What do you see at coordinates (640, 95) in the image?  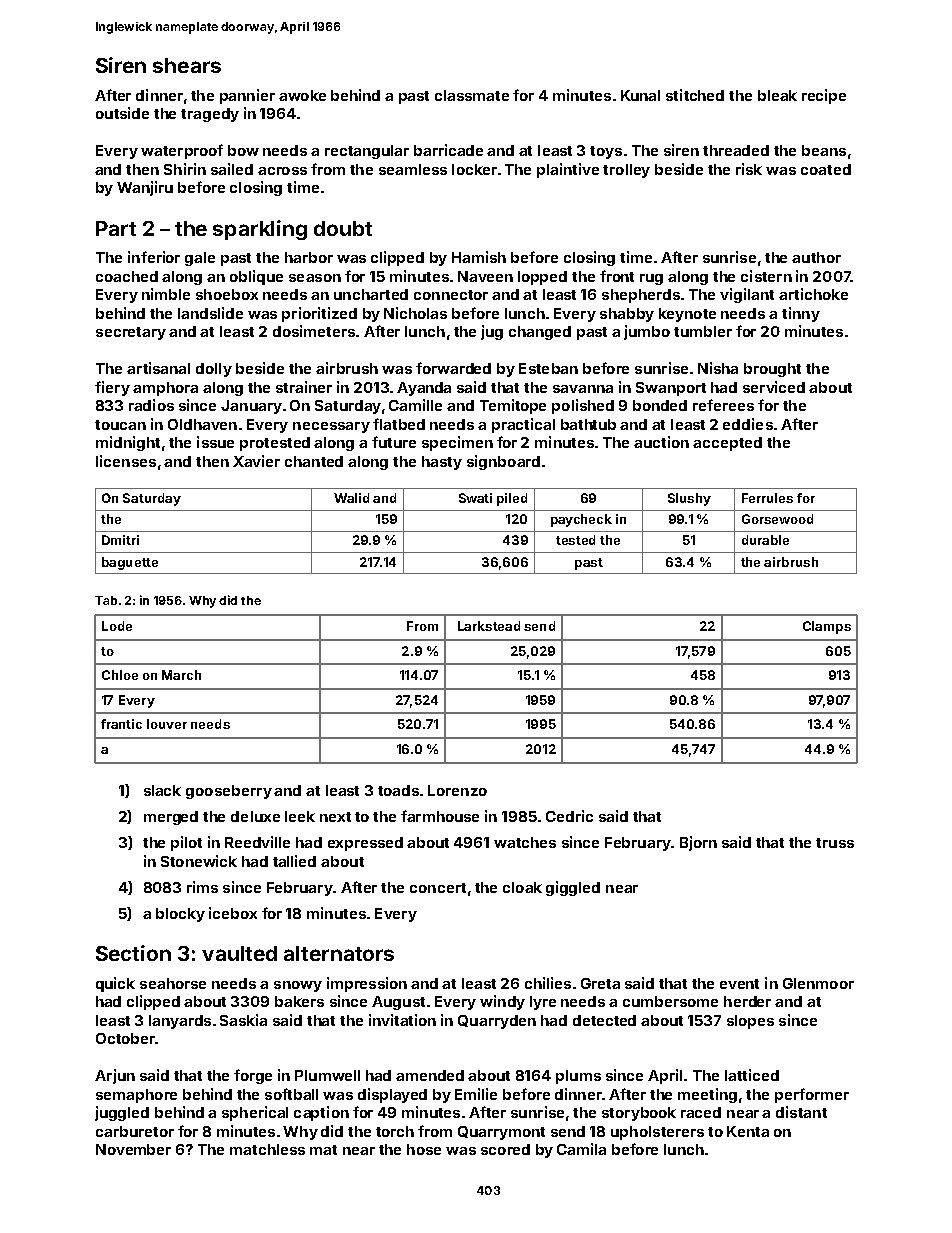 I see `Kunal` at bounding box center [640, 95].
